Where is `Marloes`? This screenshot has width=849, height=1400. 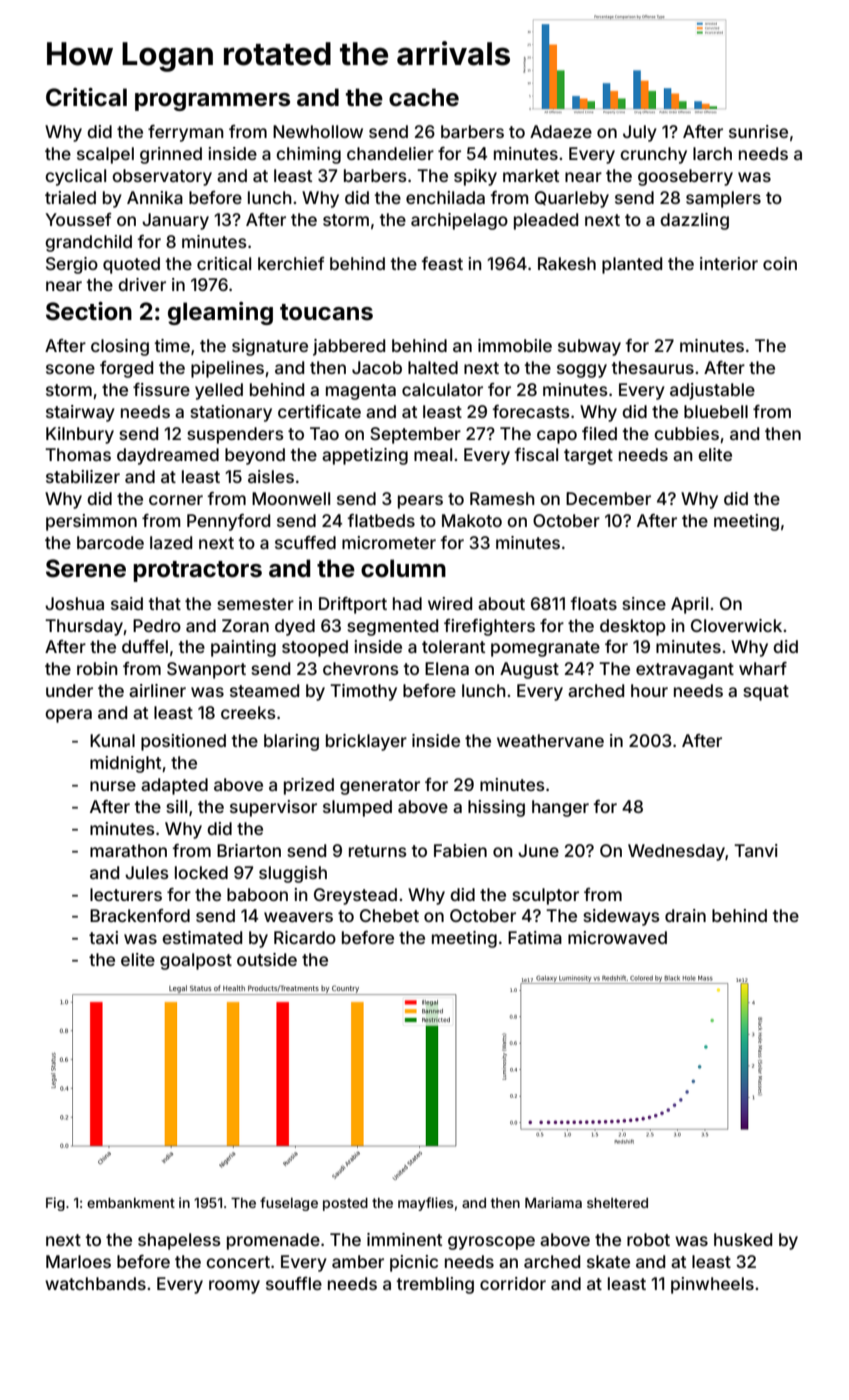
Marloes is located at coordinates (78, 1261).
